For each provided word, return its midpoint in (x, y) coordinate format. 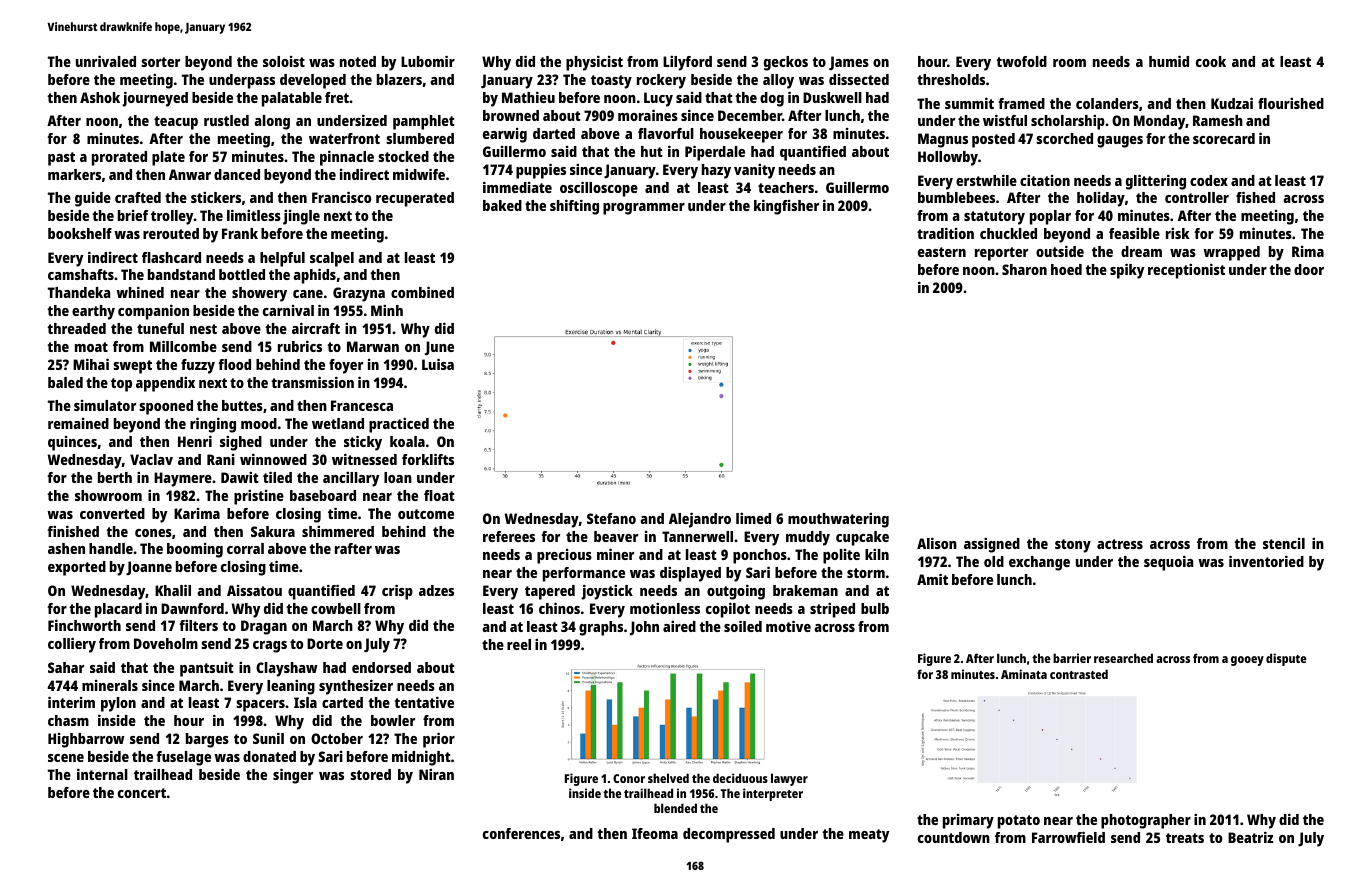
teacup (176, 123)
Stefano (611, 518)
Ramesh (1218, 120)
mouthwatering (838, 520)
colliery (72, 645)
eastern (942, 252)
